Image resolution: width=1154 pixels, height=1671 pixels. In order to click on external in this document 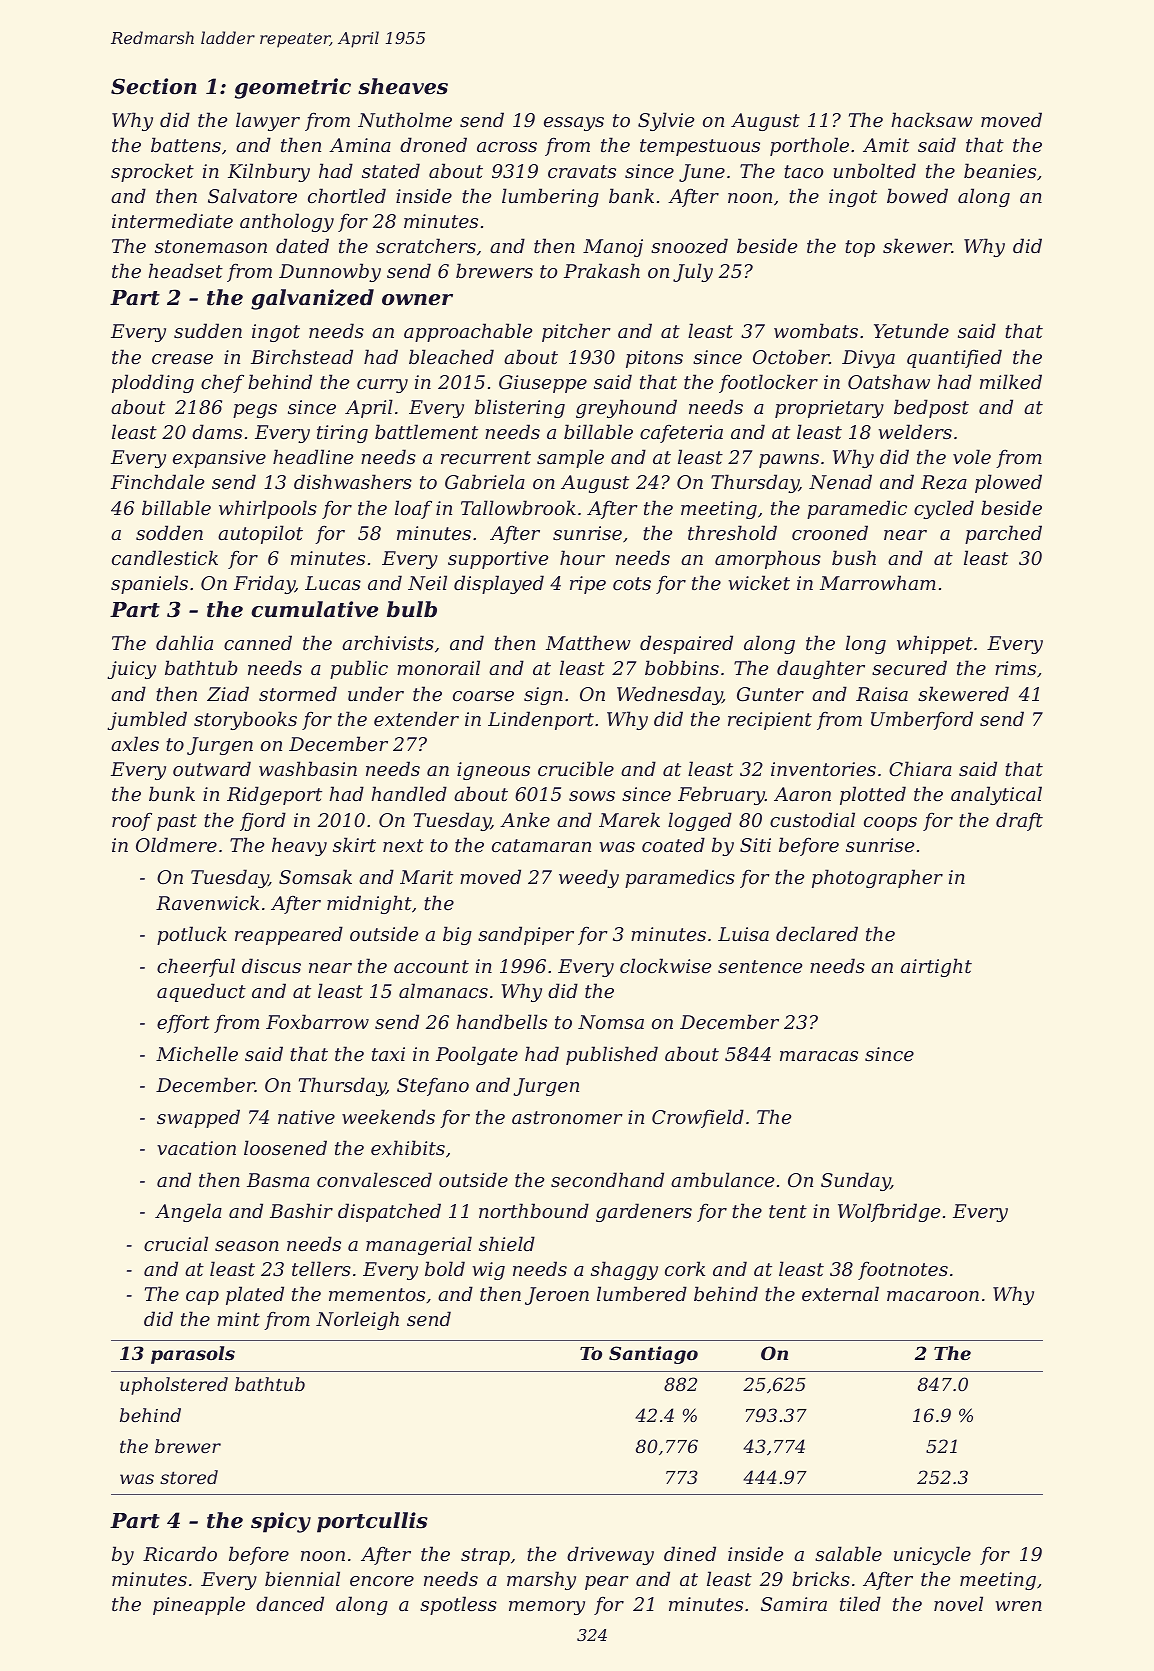, I will do `click(840, 1293)`.
